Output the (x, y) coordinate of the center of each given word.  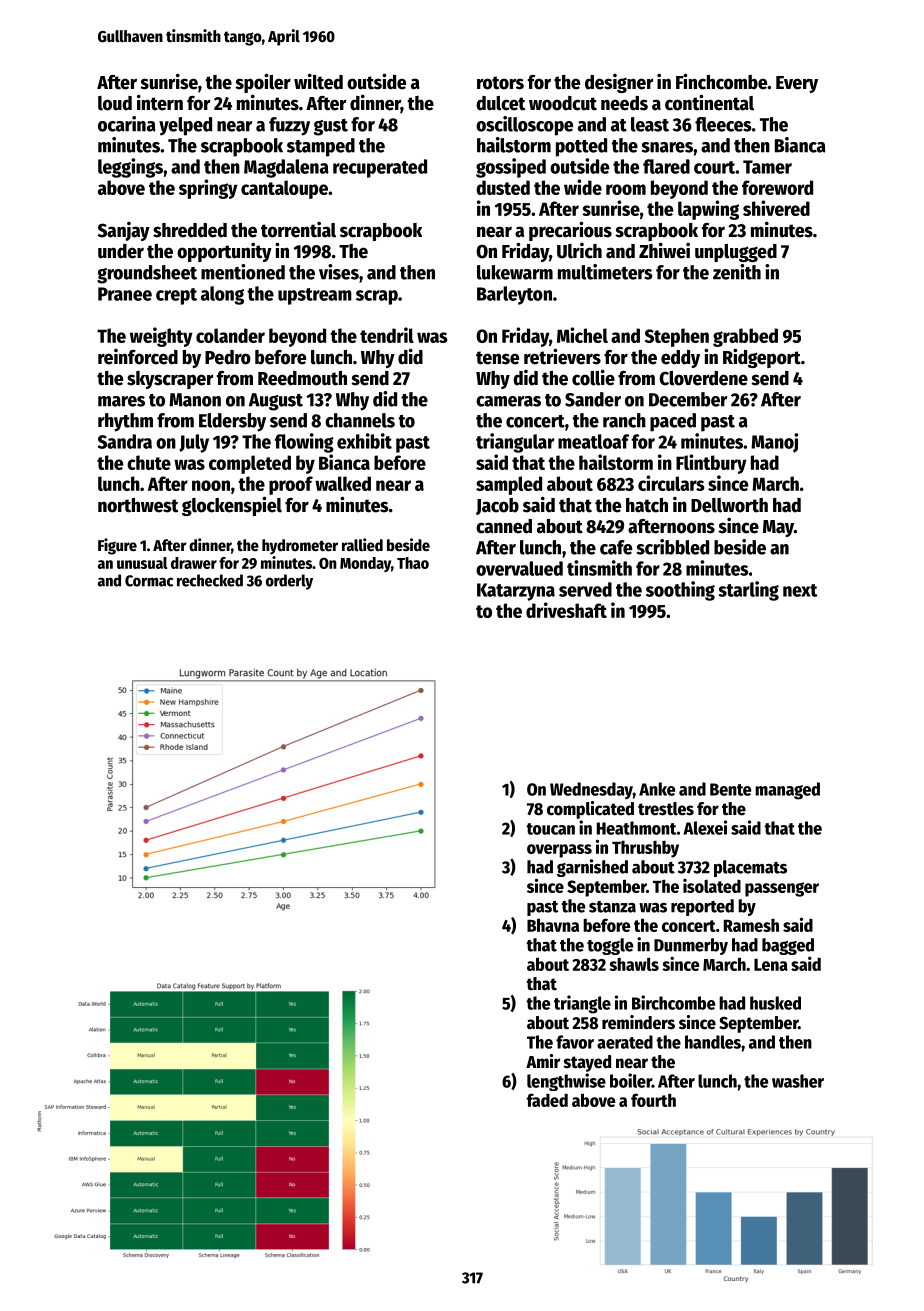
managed (787, 791)
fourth (653, 1100)
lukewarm (515, 272)
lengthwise (566, 1082)
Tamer (767, 167)
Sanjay (124, 231)
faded (547, 1100)
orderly (289, 582)
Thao (413, 563)
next (800, 590)
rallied (362, 545)
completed (250, 464)
